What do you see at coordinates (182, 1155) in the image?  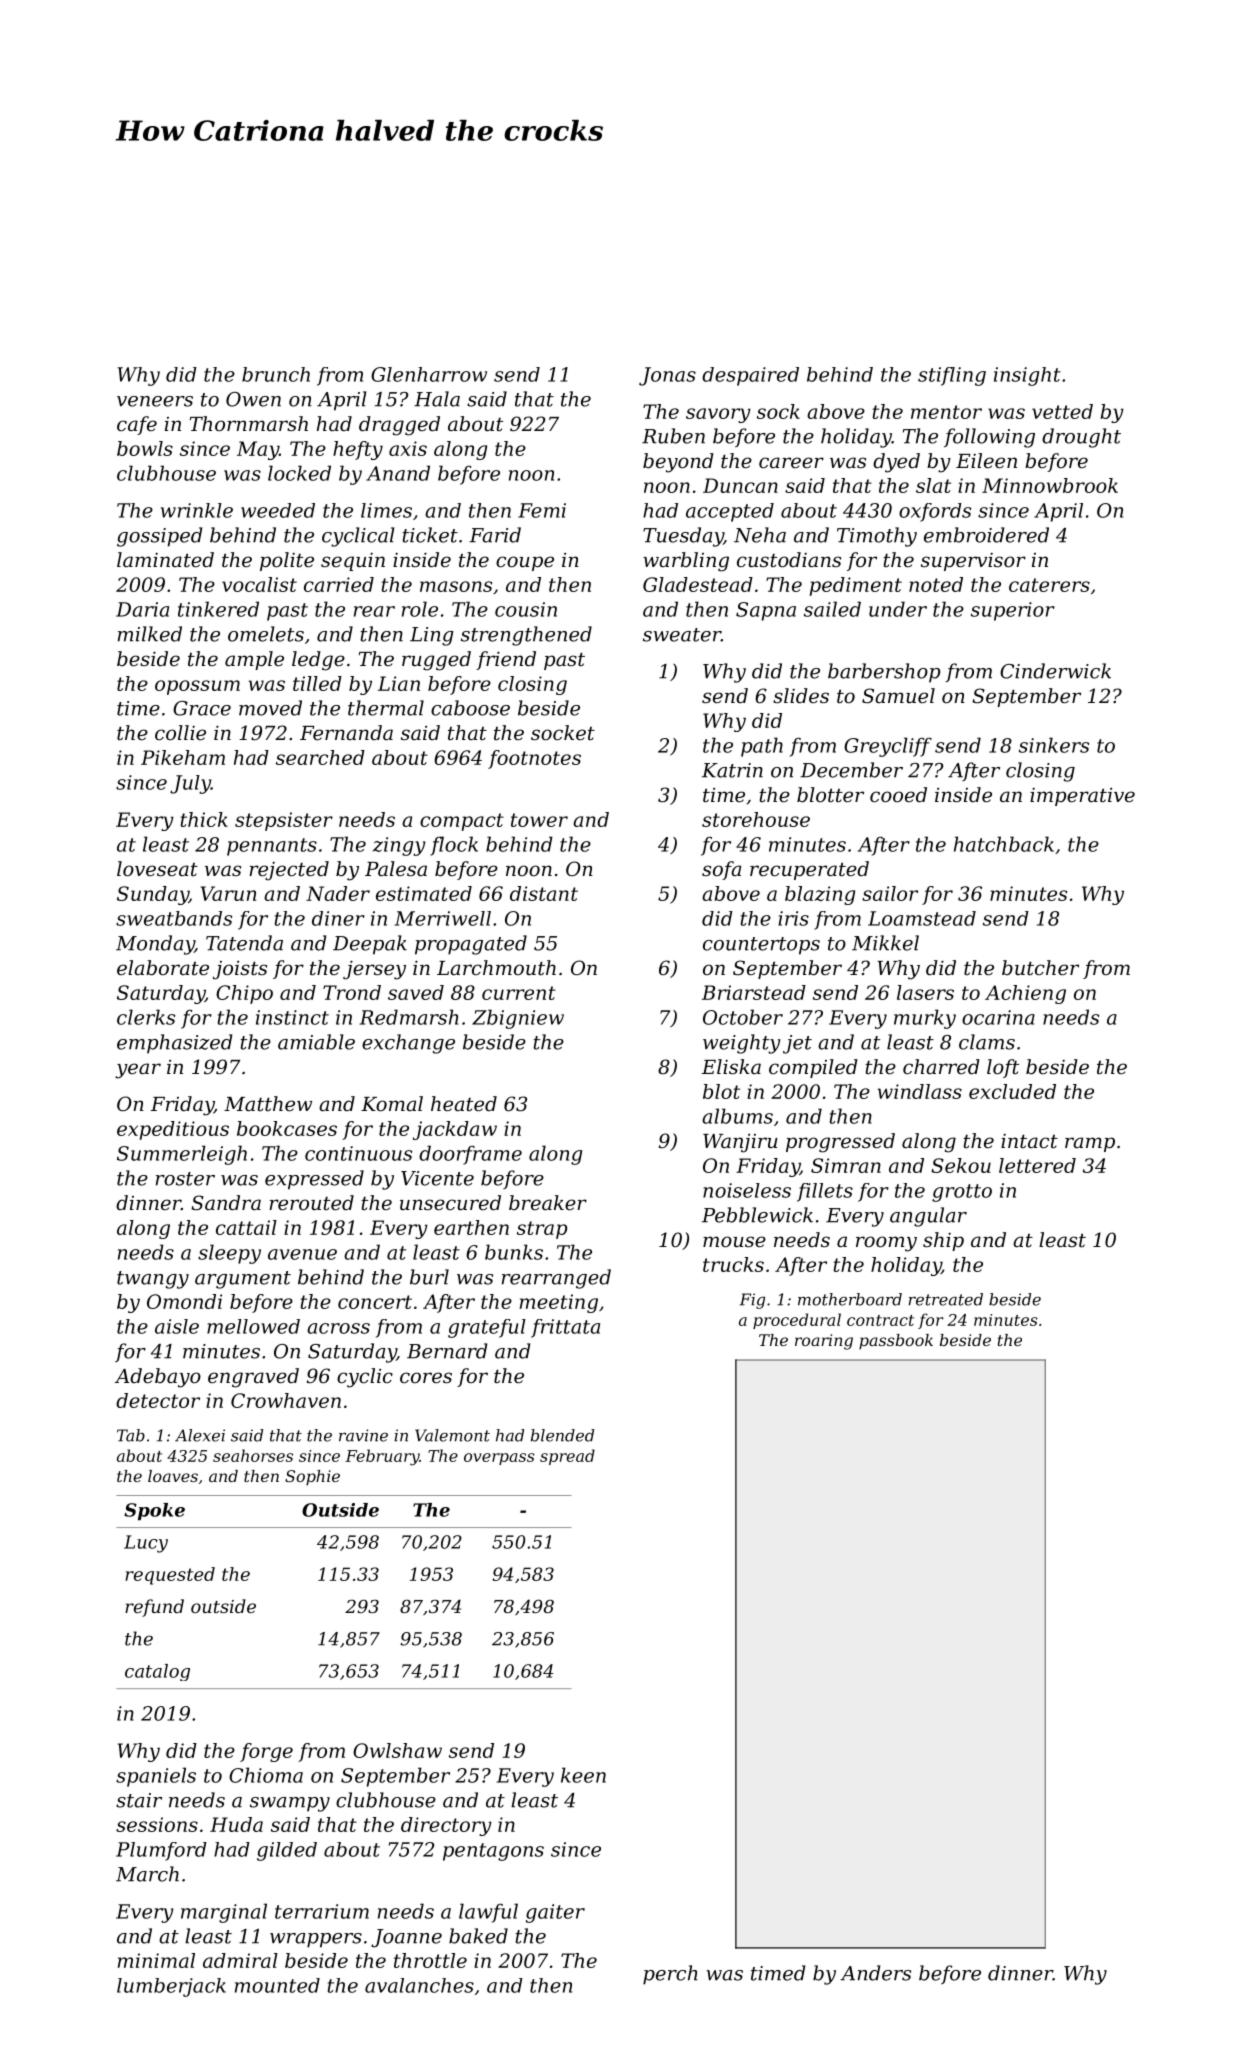 I see `Summerleigh` at bounding box center [182, 1155].
